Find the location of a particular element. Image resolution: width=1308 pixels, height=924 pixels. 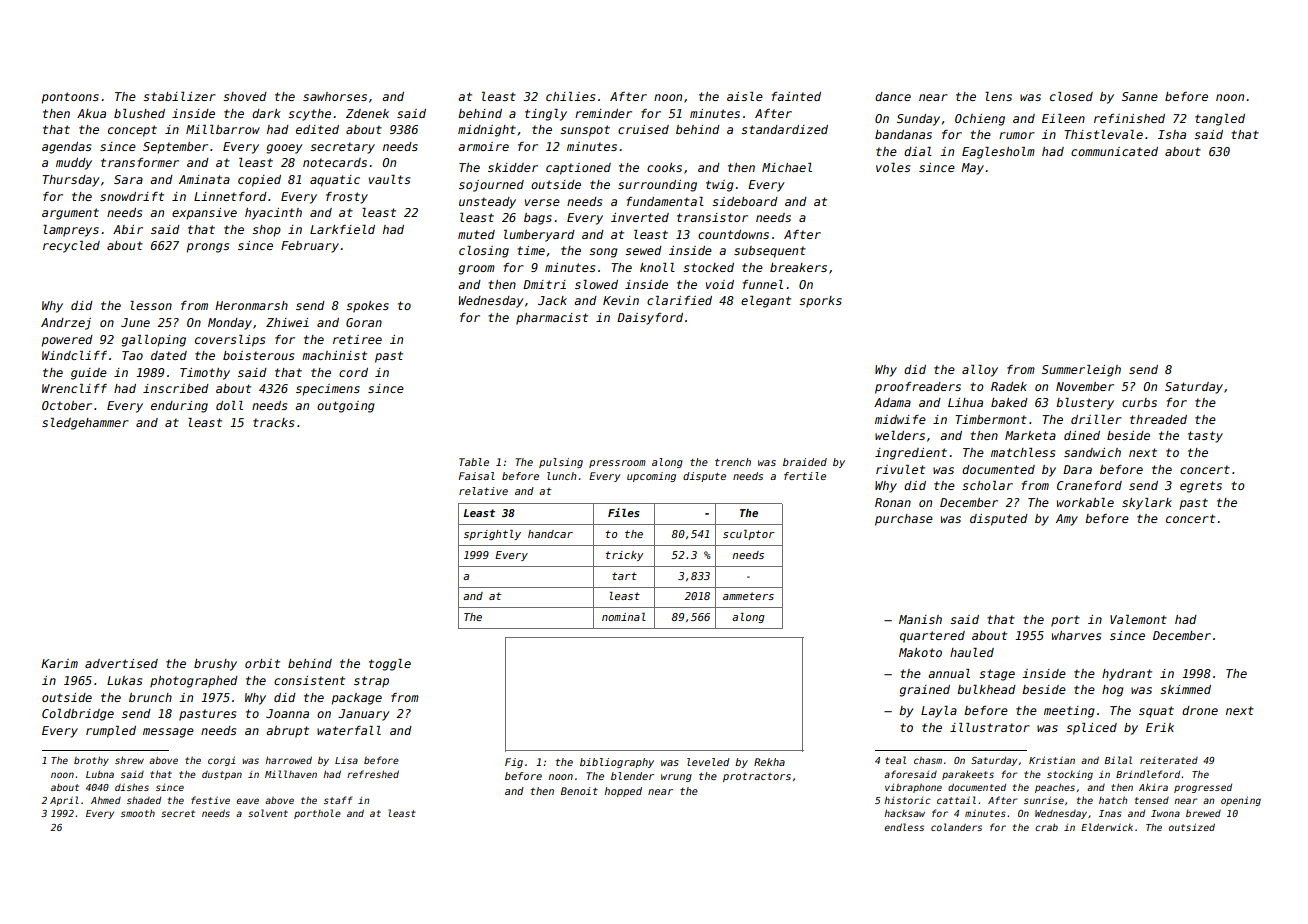

smooth is located at coordinates (138, 813).
